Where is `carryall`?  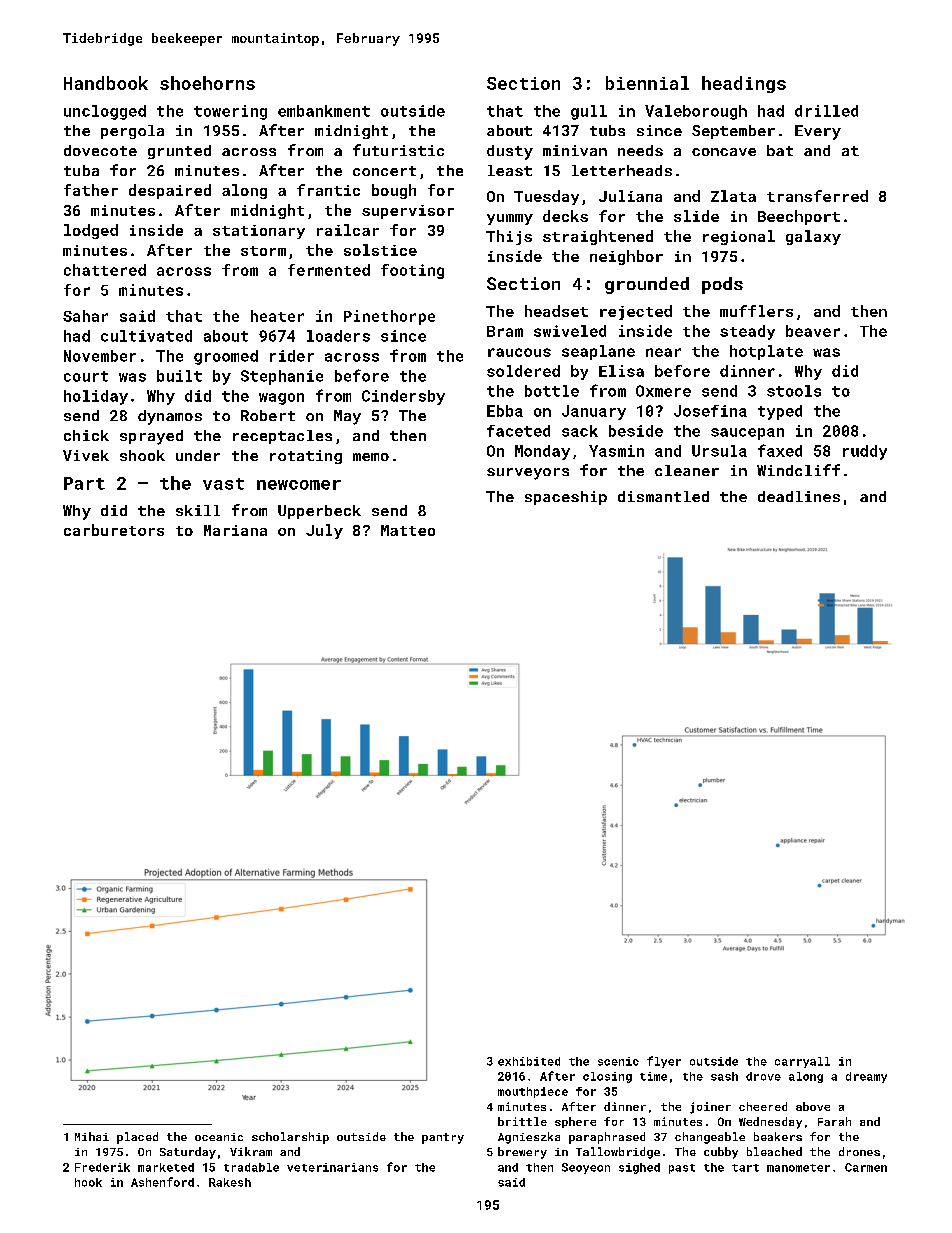
carryall is located at coordinates (802, 1062).
